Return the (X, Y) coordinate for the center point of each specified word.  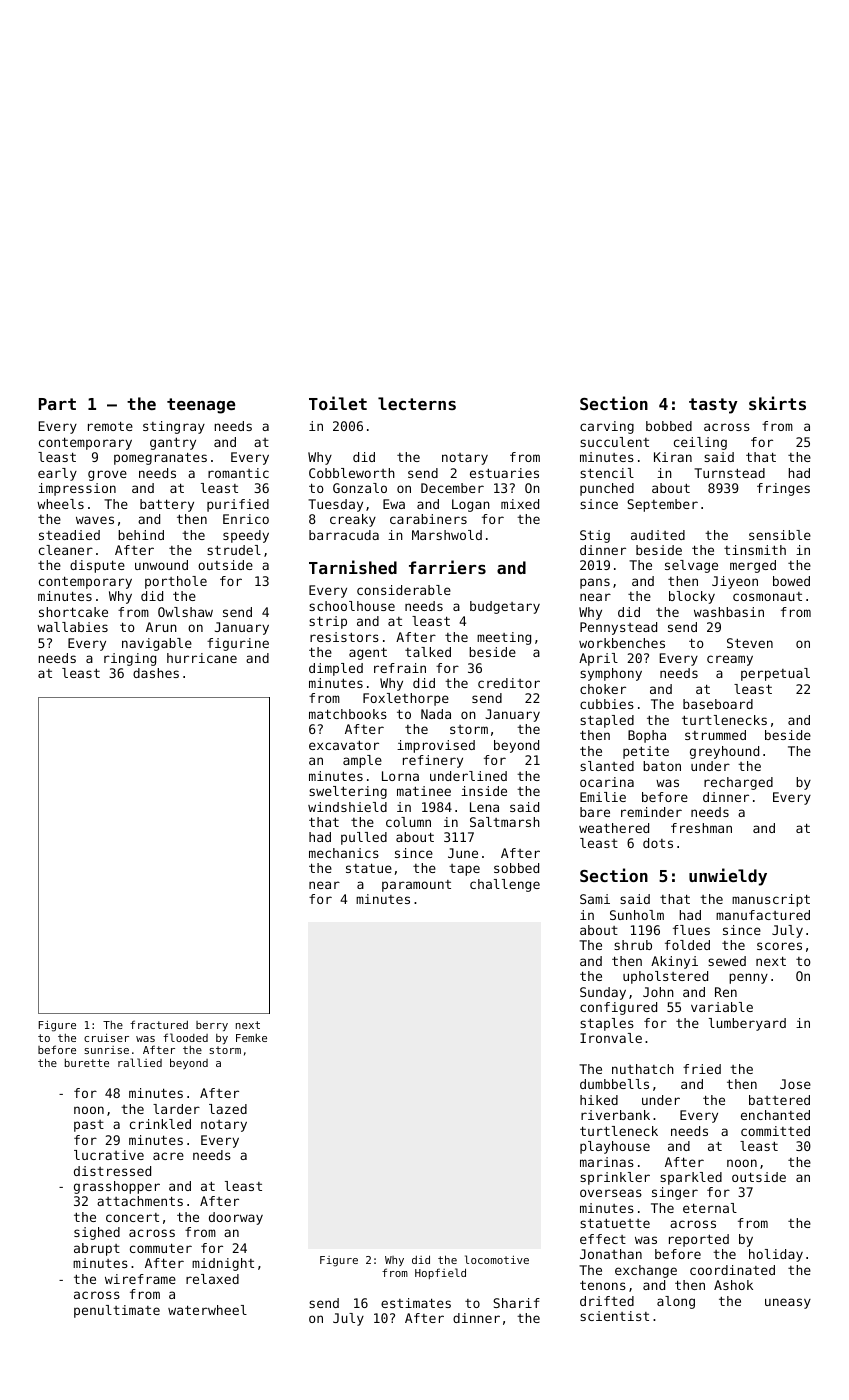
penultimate (117, 1311)
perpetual (775, 674)
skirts (777, 403)
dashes (156, 673)
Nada (436, 714)
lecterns (417, 403)
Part (57, 404)
